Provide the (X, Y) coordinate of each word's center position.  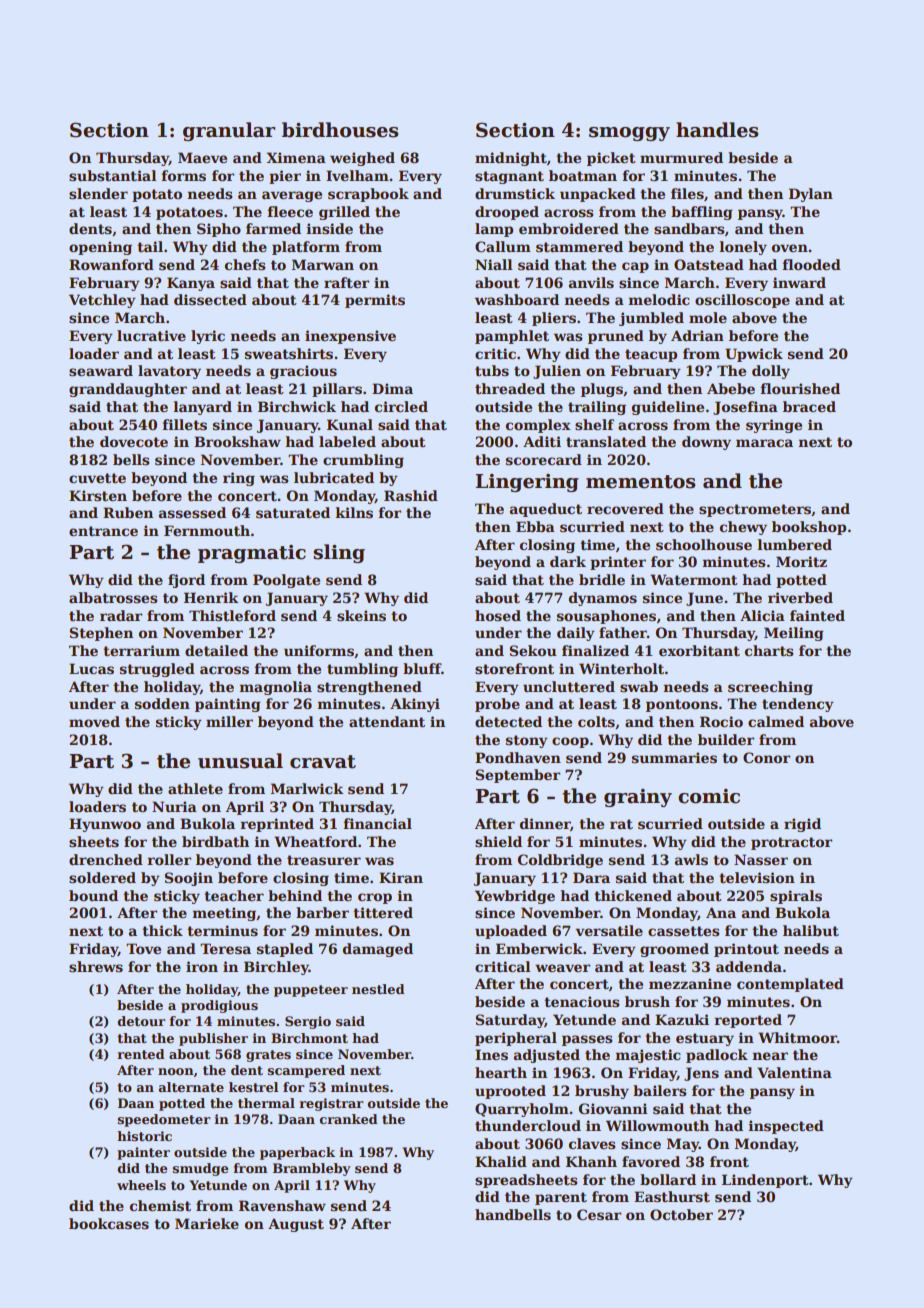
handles (717, 130)
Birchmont (309, 1038)
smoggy (629, 134)
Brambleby (312, 1169)
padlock (717, 1056)
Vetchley (102, 301)
